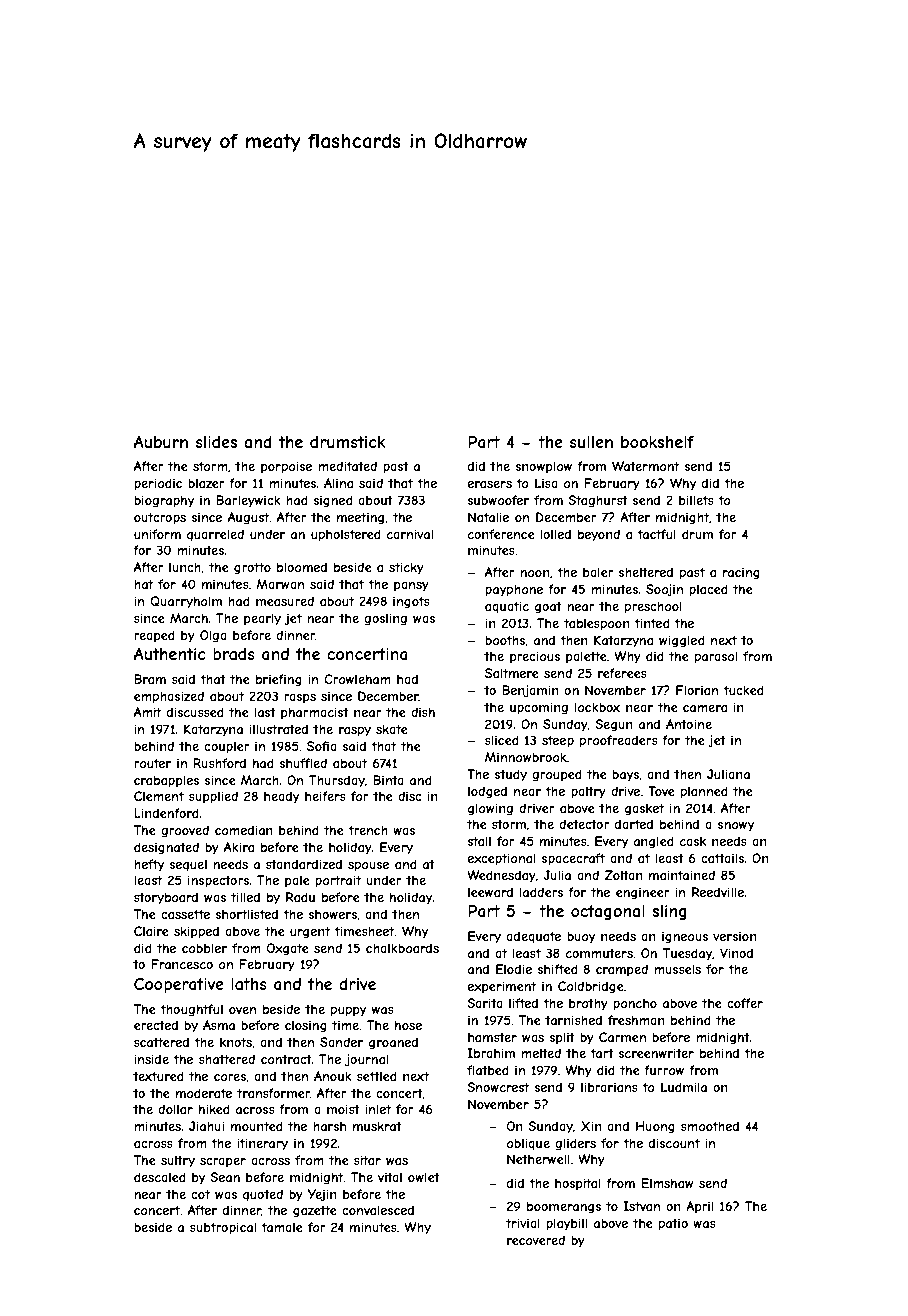 The height and width of the page is (1316, 908). What do you see at coordinates (357, 679) in the page?
I see `Crowleham` at bounding box center [357, 679].
